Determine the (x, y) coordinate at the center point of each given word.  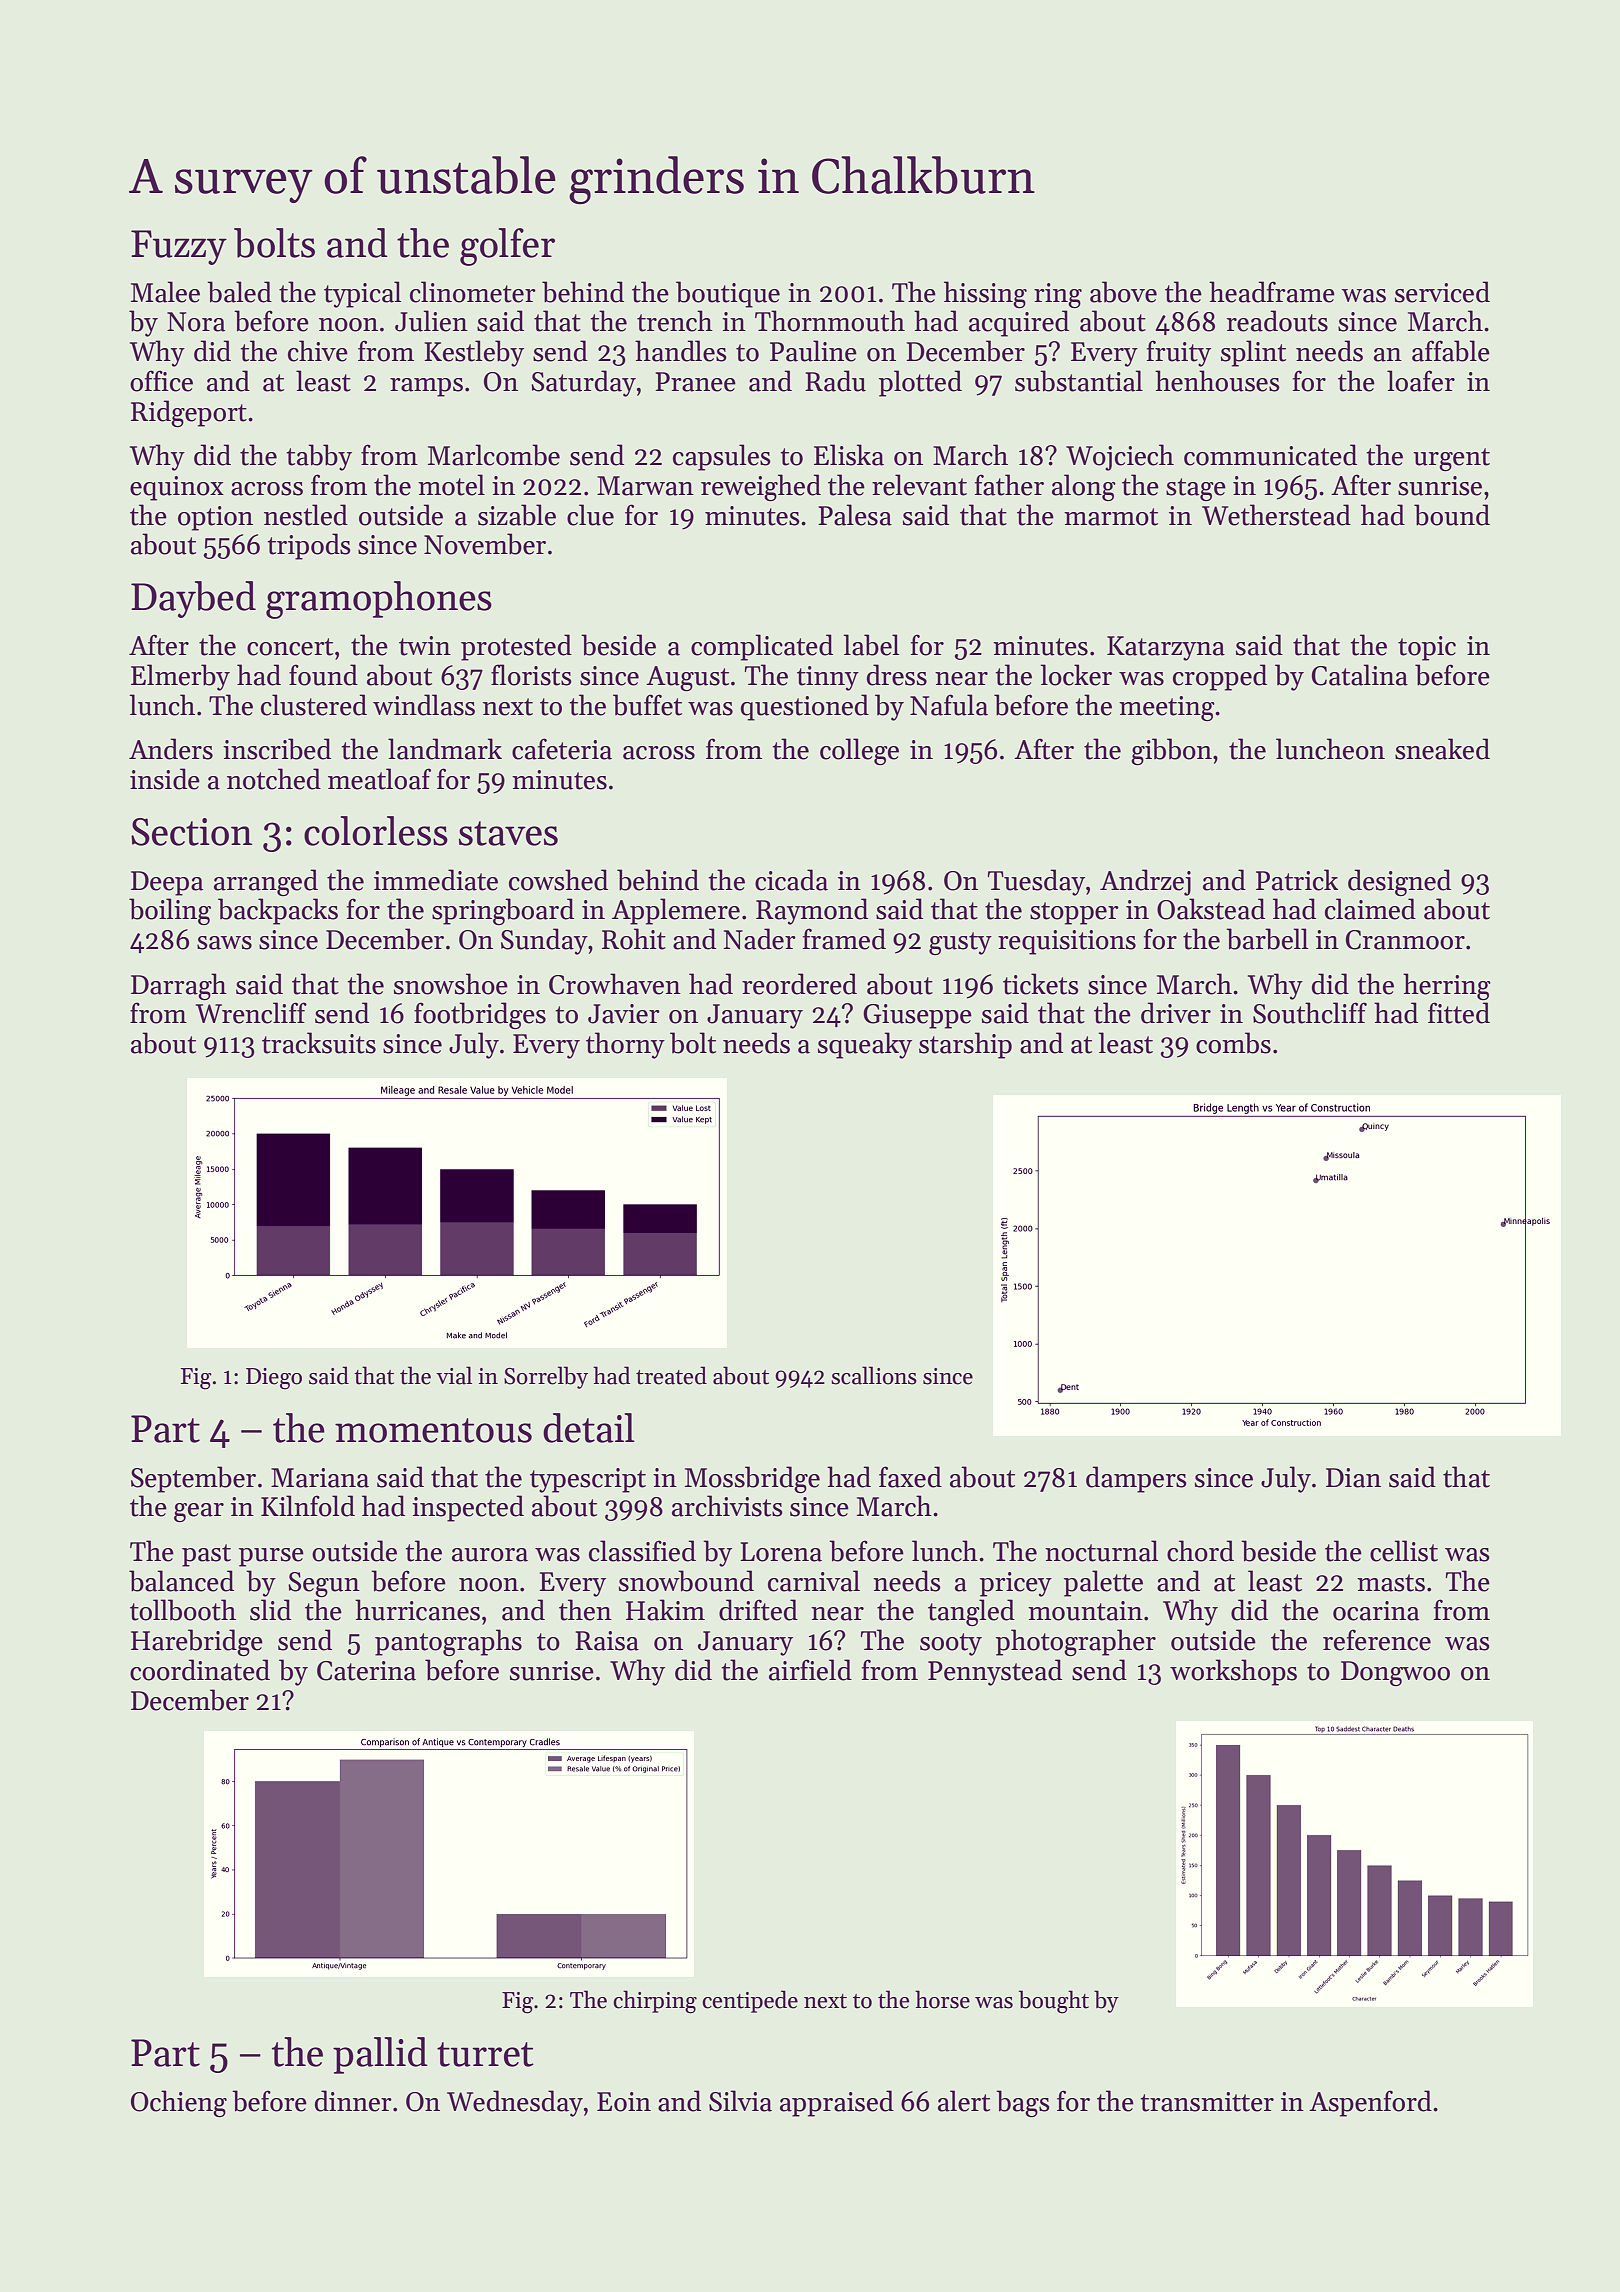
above (1123, 292)
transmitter (1207, 2102)
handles (681, 351)
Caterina (366, 1671)
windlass (424, 705)
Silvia (740, 2101)
